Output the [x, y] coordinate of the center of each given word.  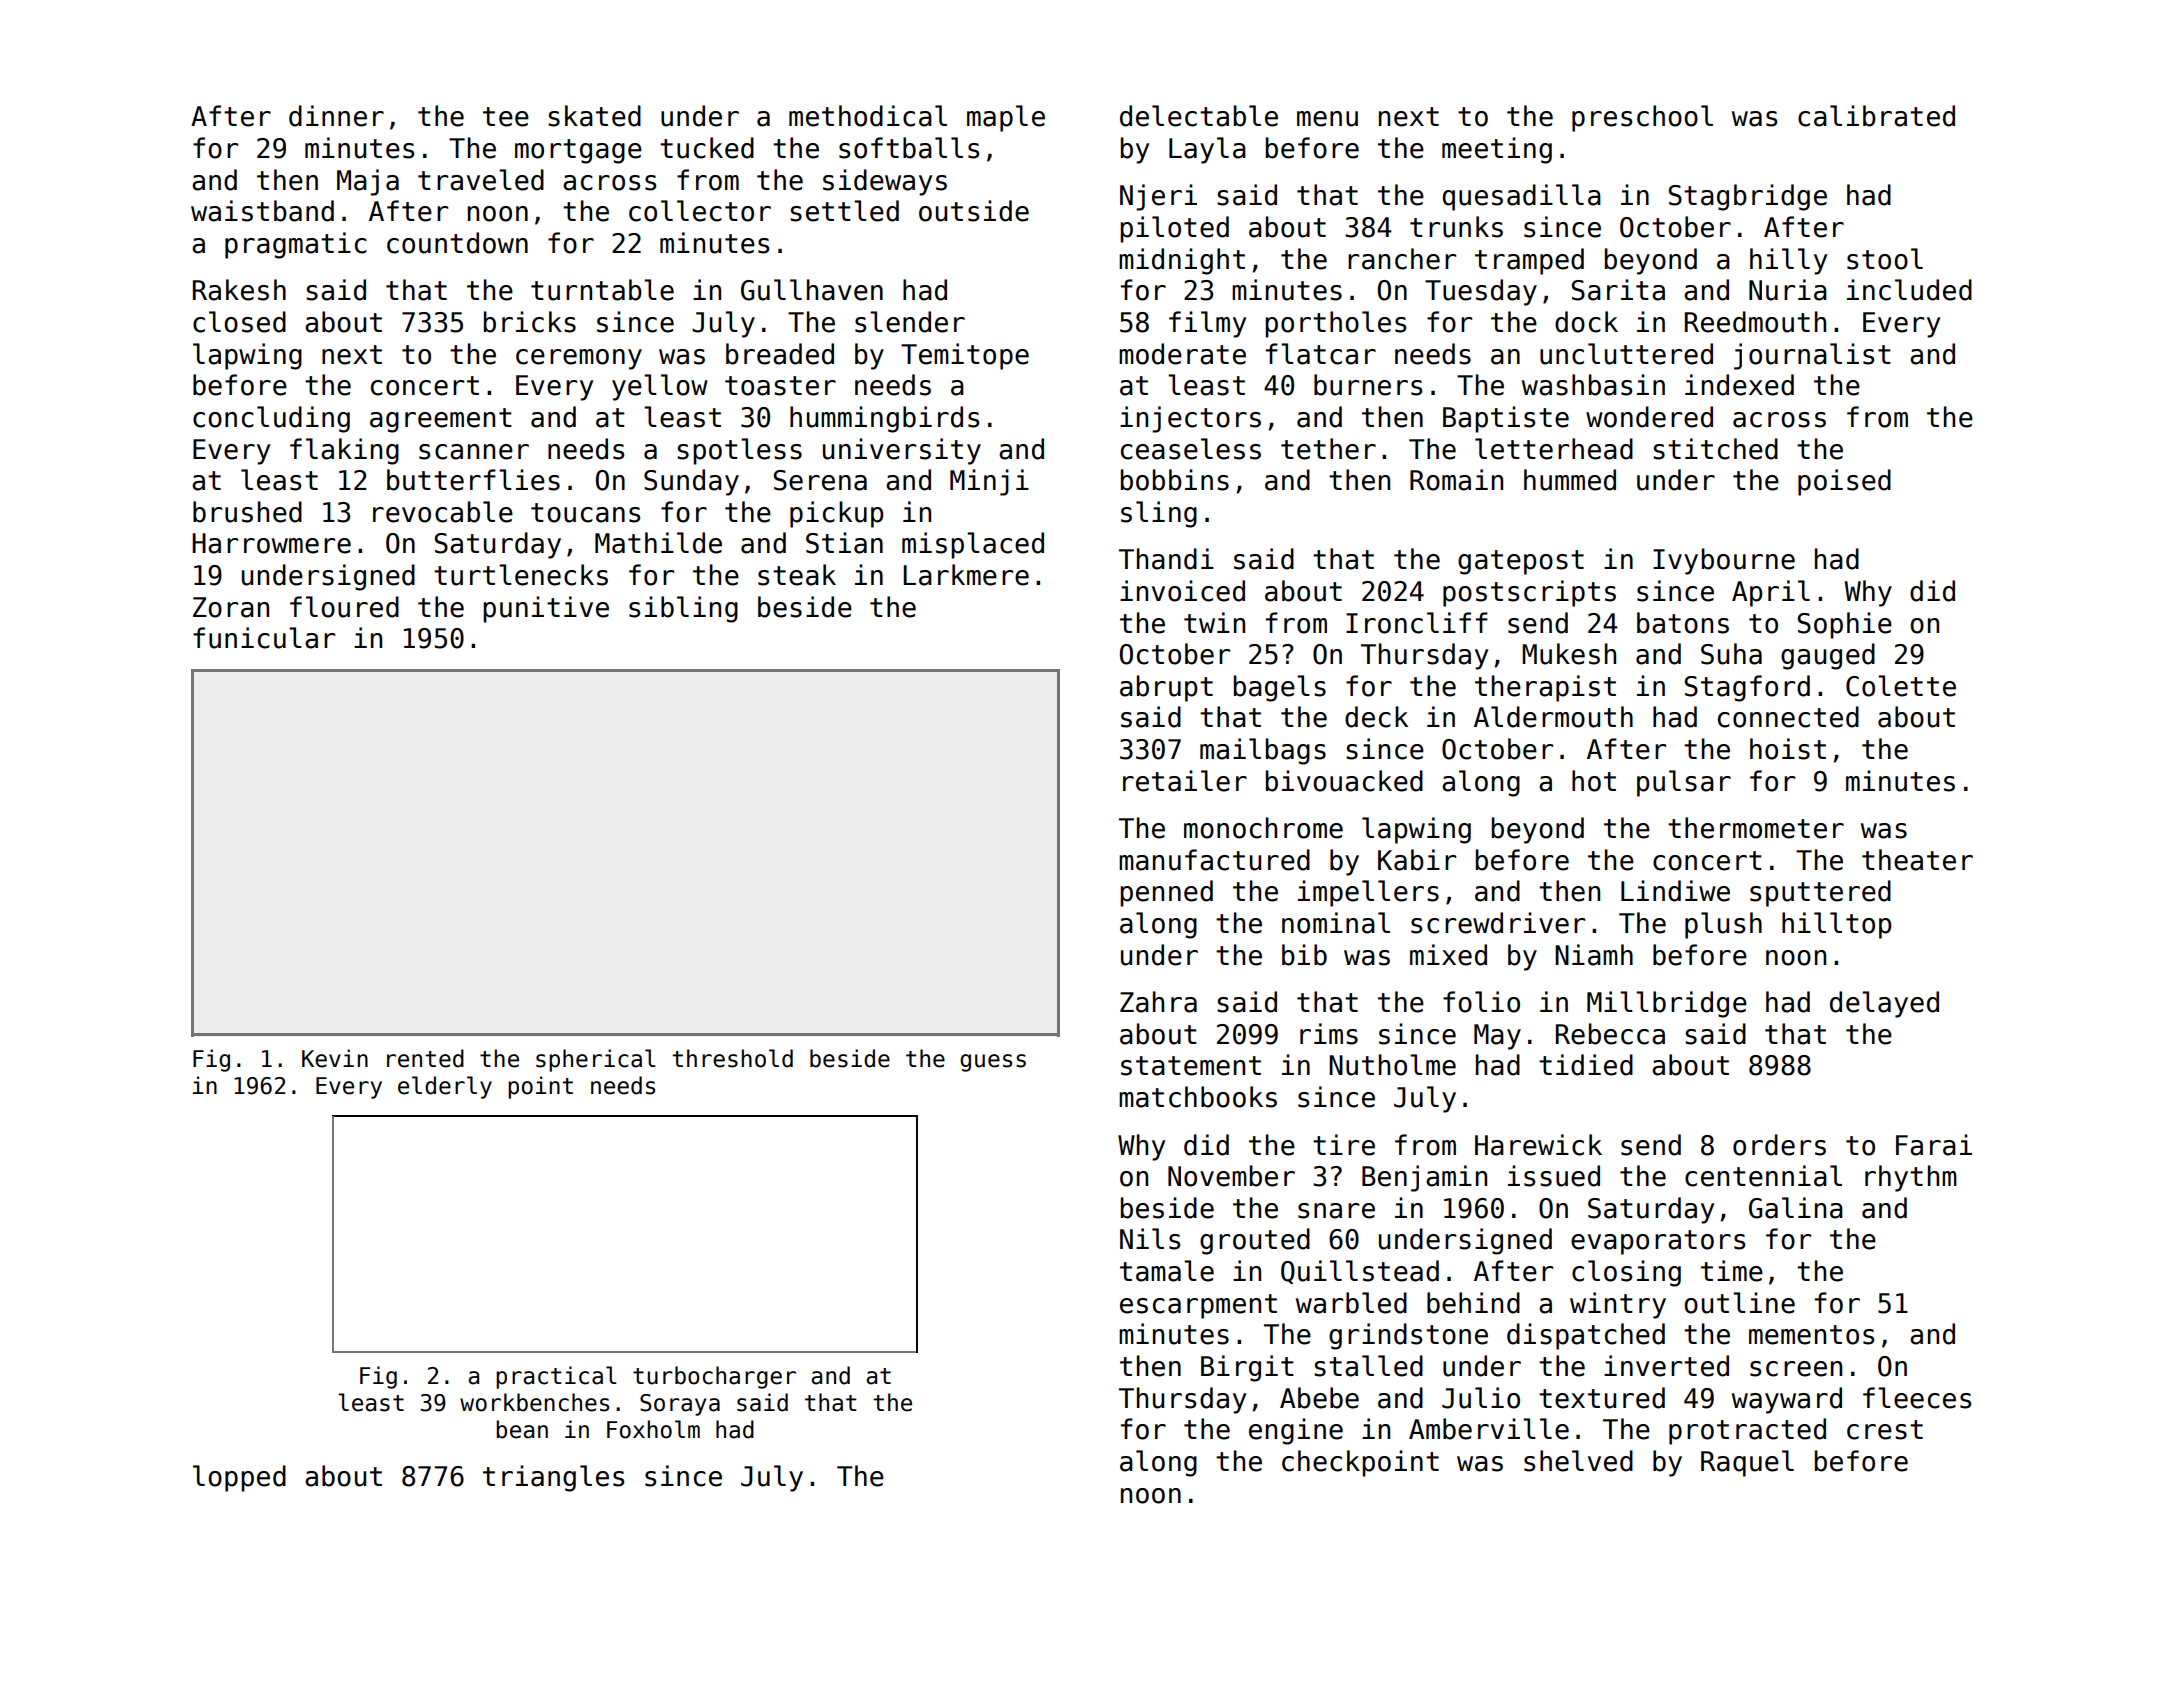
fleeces [1917, 1398]
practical [556, 1377]
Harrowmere [271, 543]
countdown [457, 243]
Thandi [1166, 559]
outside [974, 211]
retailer [1185, 781]
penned [1166, 893]
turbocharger [714, 1377]
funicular [264, 638]
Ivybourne [1724, 561]
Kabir [1417, 860]
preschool [1642, 118]
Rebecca [1610, 1034]
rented [425, 1058]
